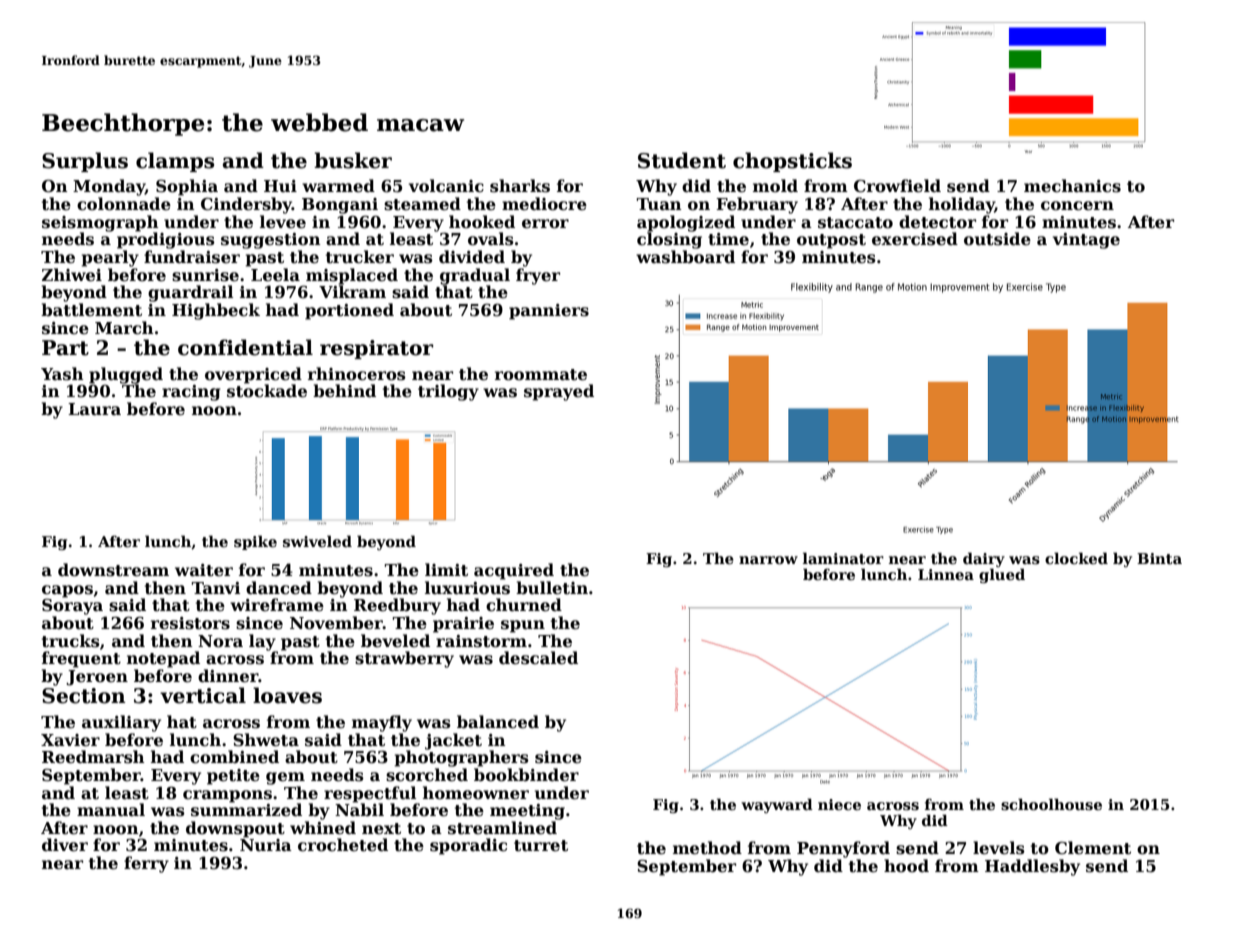 This screenshot has width=1233, height=952. I want to click on Student, so click(682, 160).
